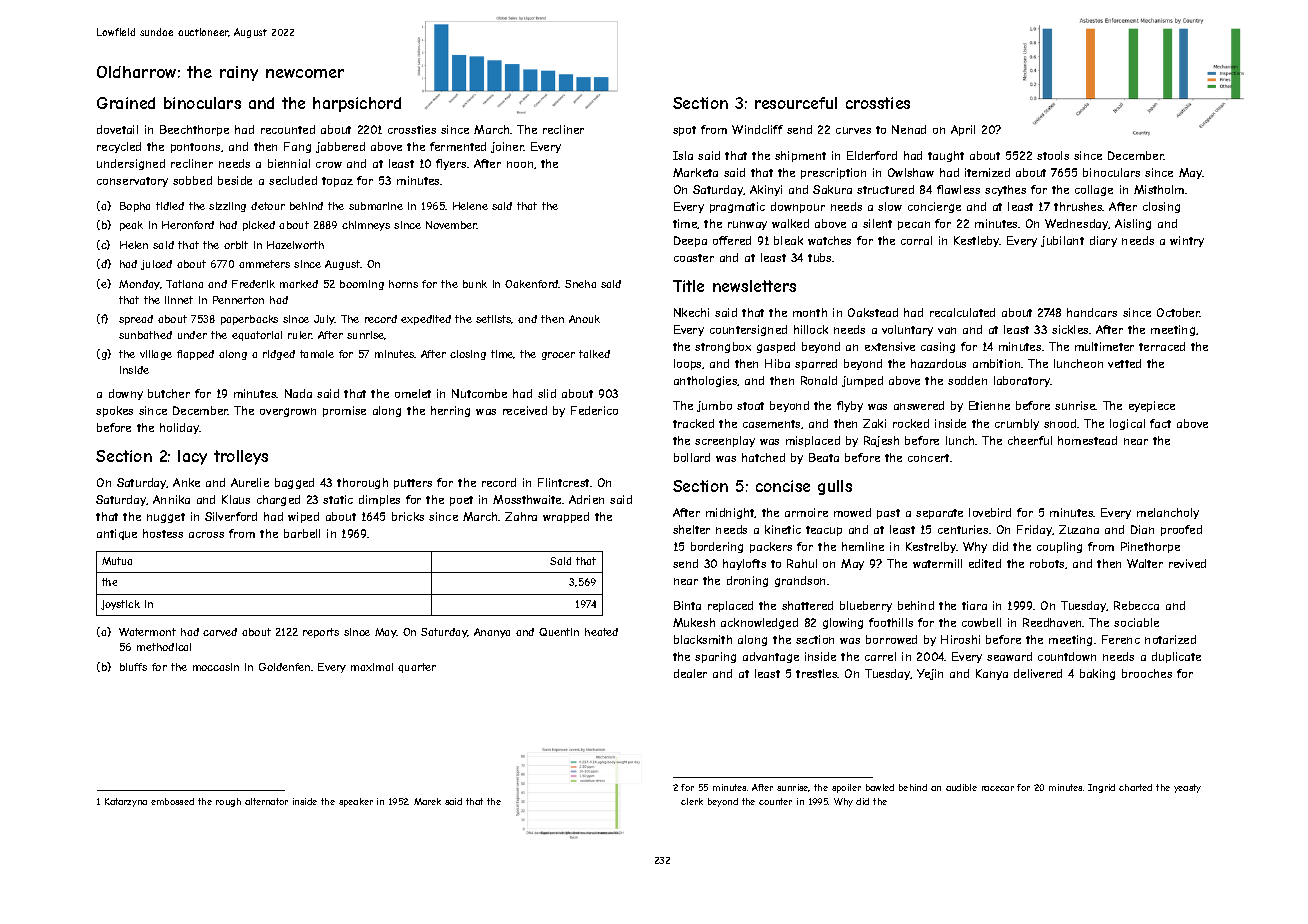 The image size is (1308, 924). Describe the element at coordinates (492, 633) in the image. I see `Ananya` at that location.
